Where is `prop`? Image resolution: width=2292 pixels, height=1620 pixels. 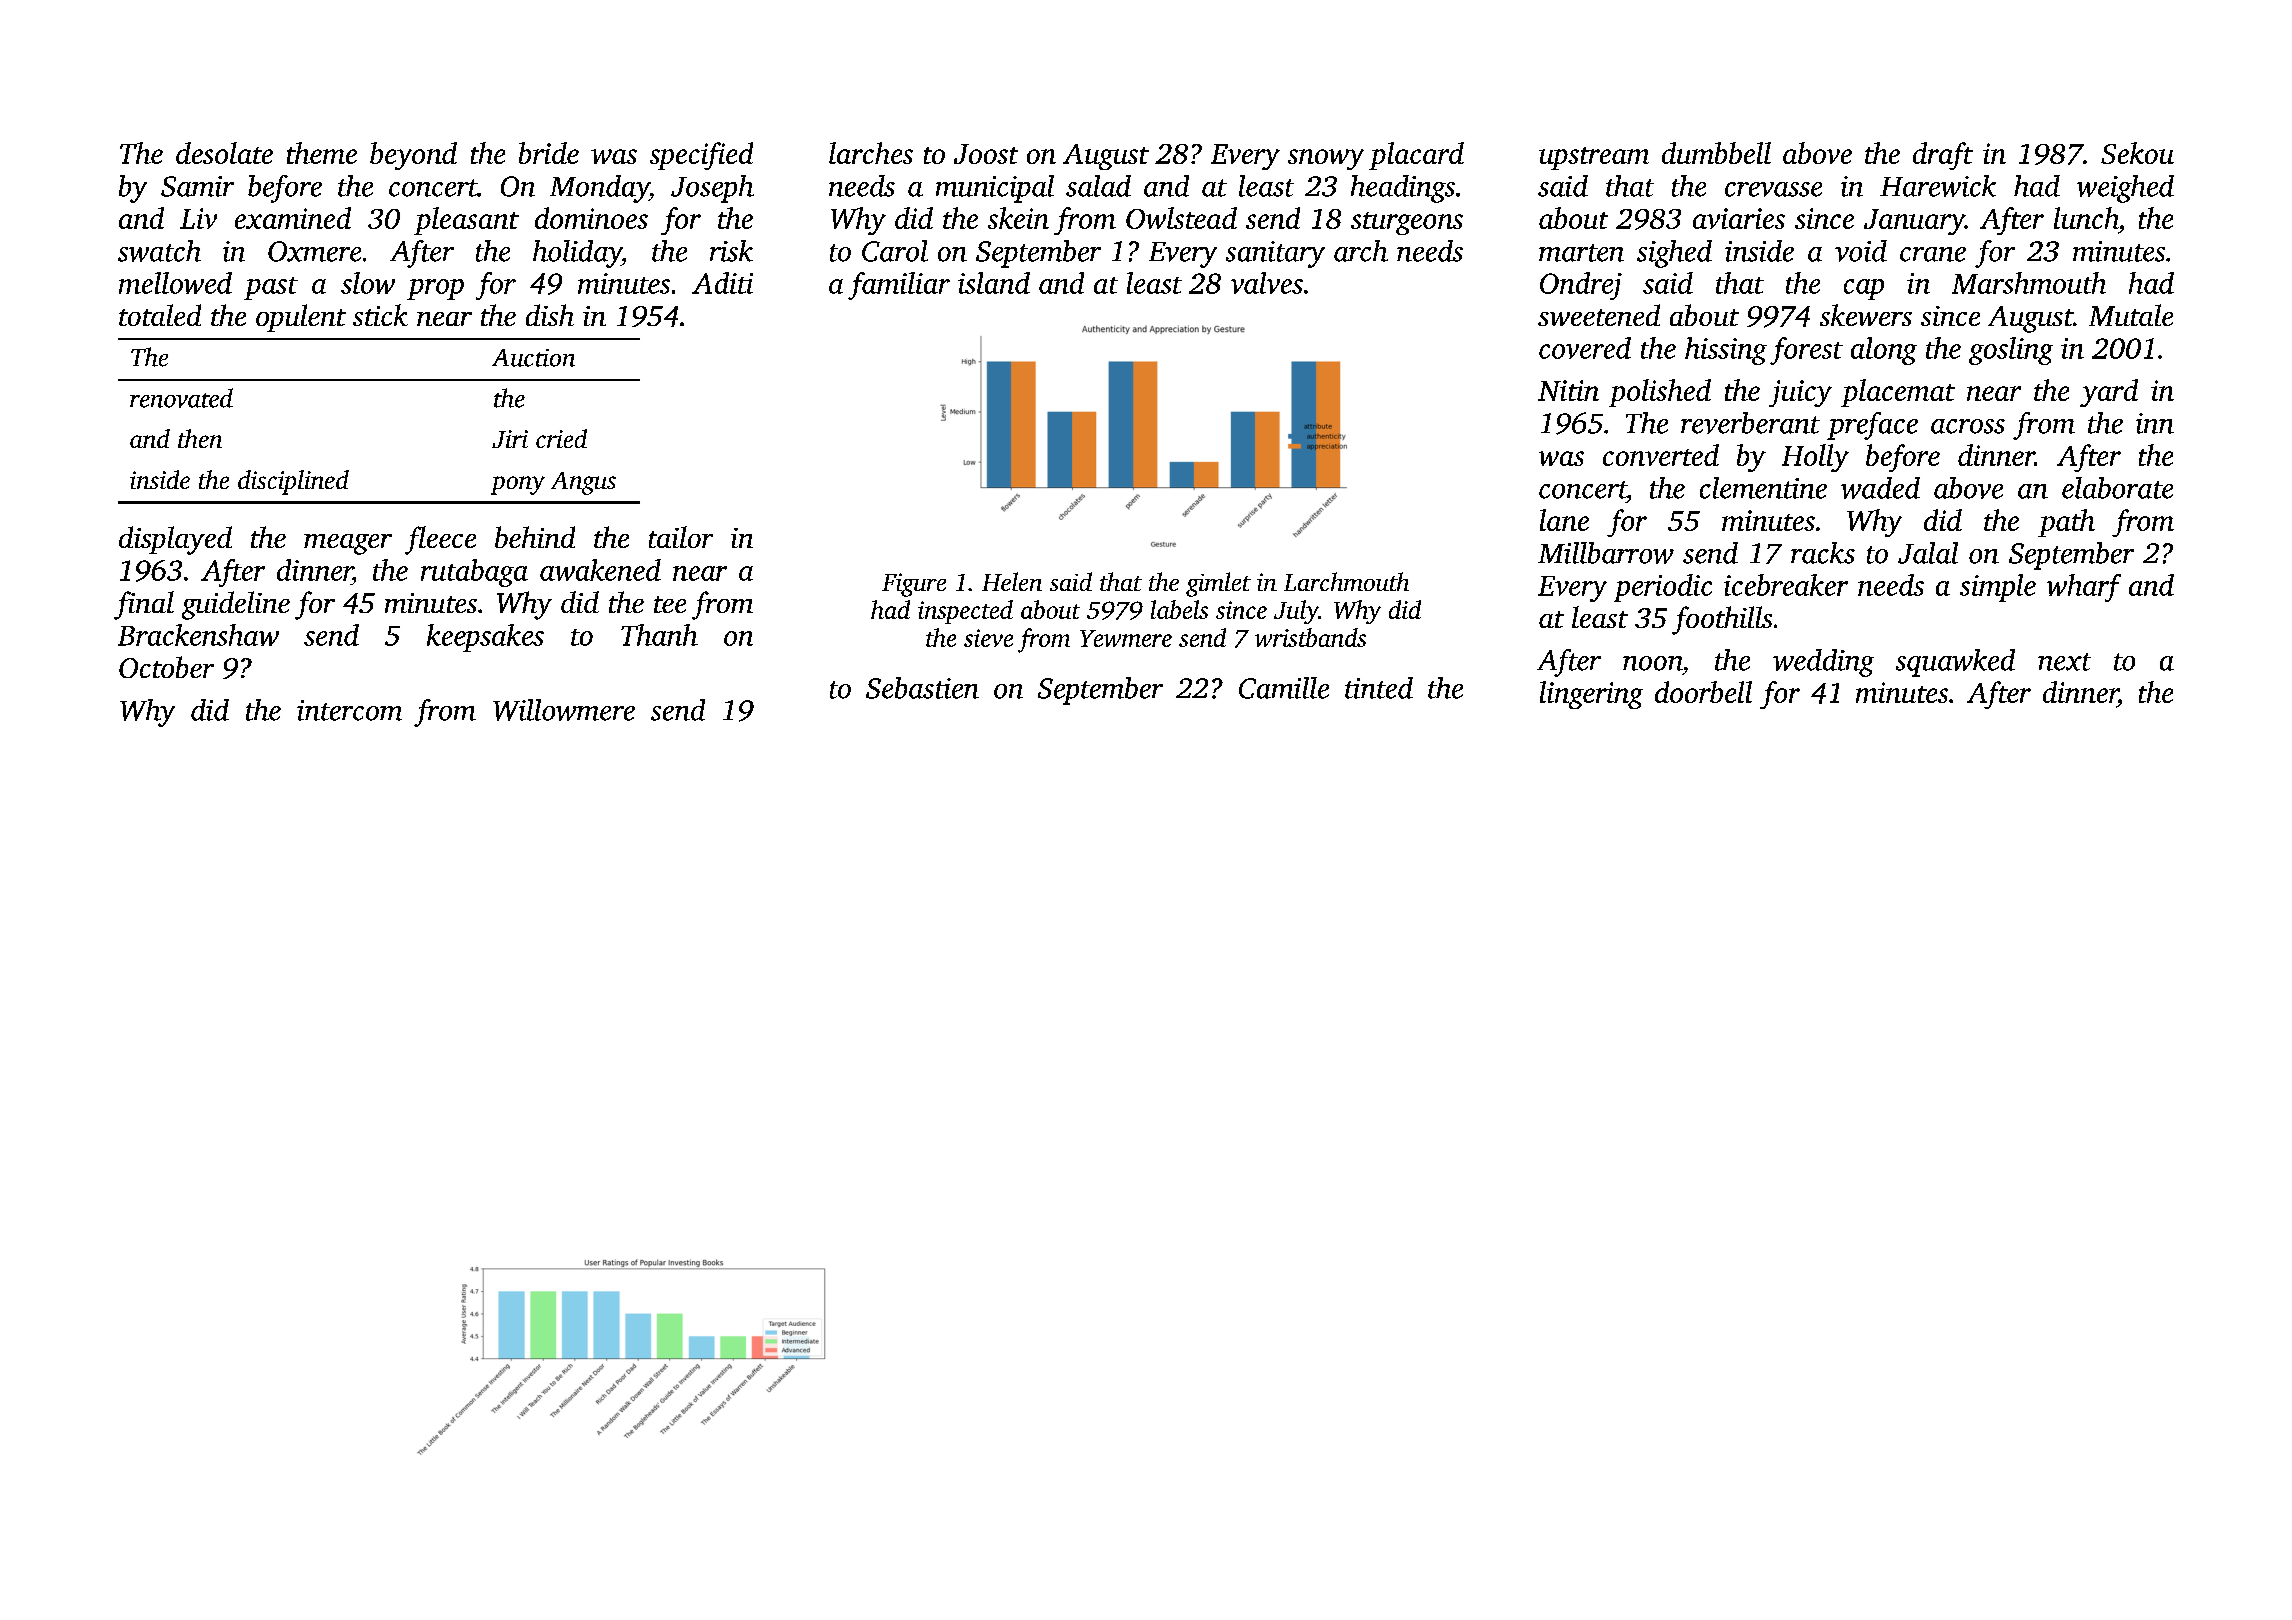
prop is located at coordinates (435, 289).
